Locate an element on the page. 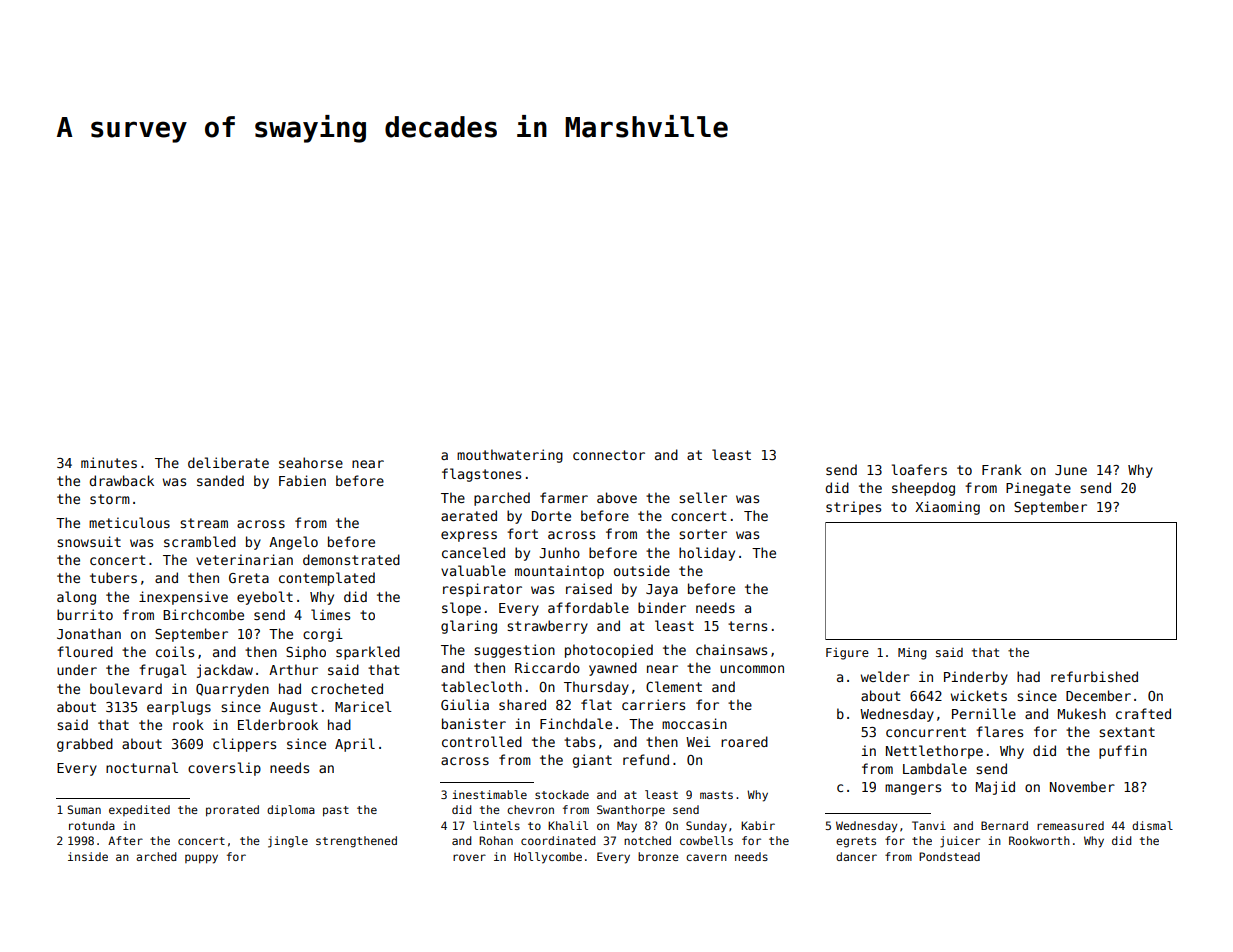 This image has width=1233, height=952. past is located at coordinates (336, 811).
